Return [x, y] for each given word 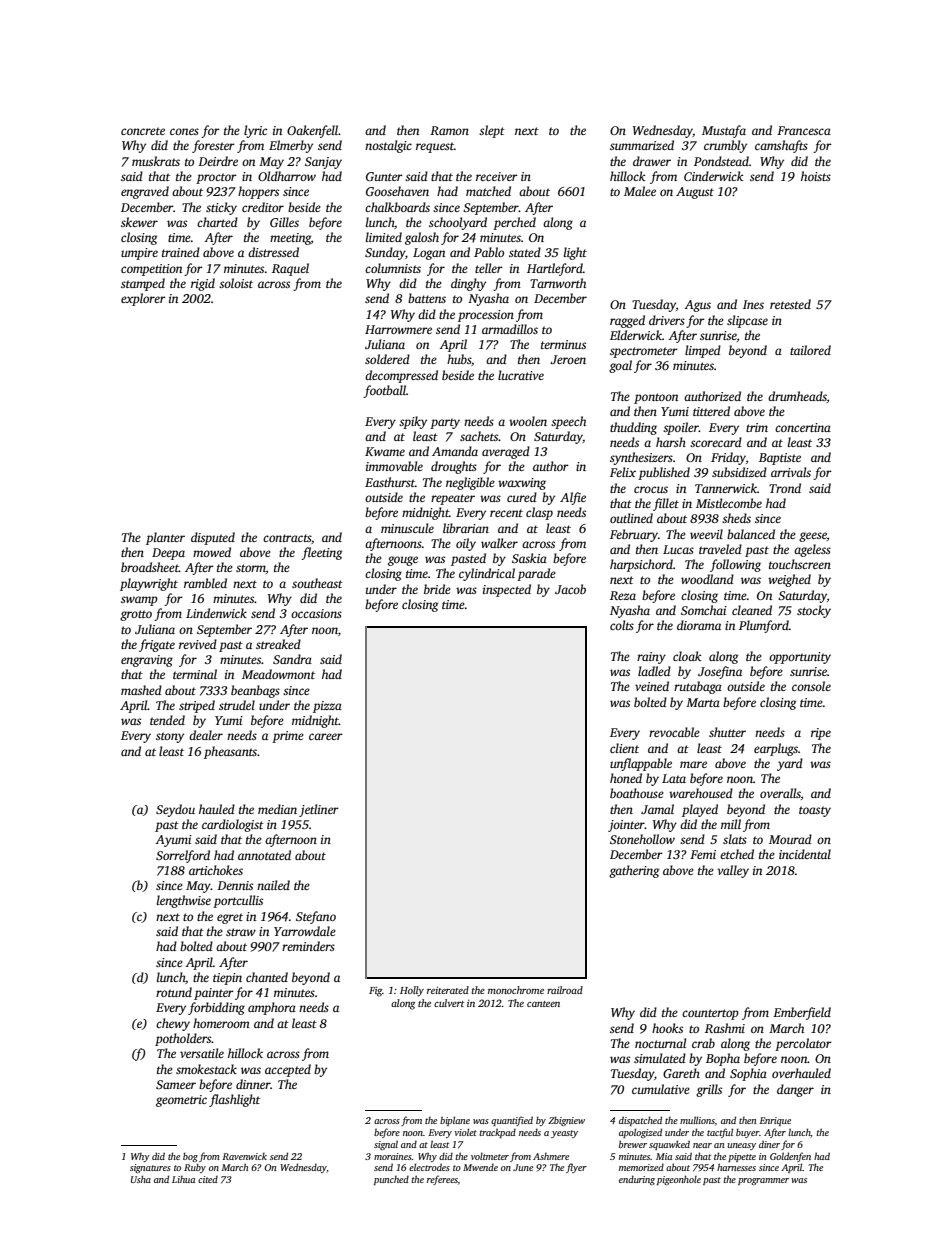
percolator [803, 1044]
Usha [141, 1179]
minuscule [407, 528]
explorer [143, 299]
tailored [810, 350]
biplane [455, 1121]
